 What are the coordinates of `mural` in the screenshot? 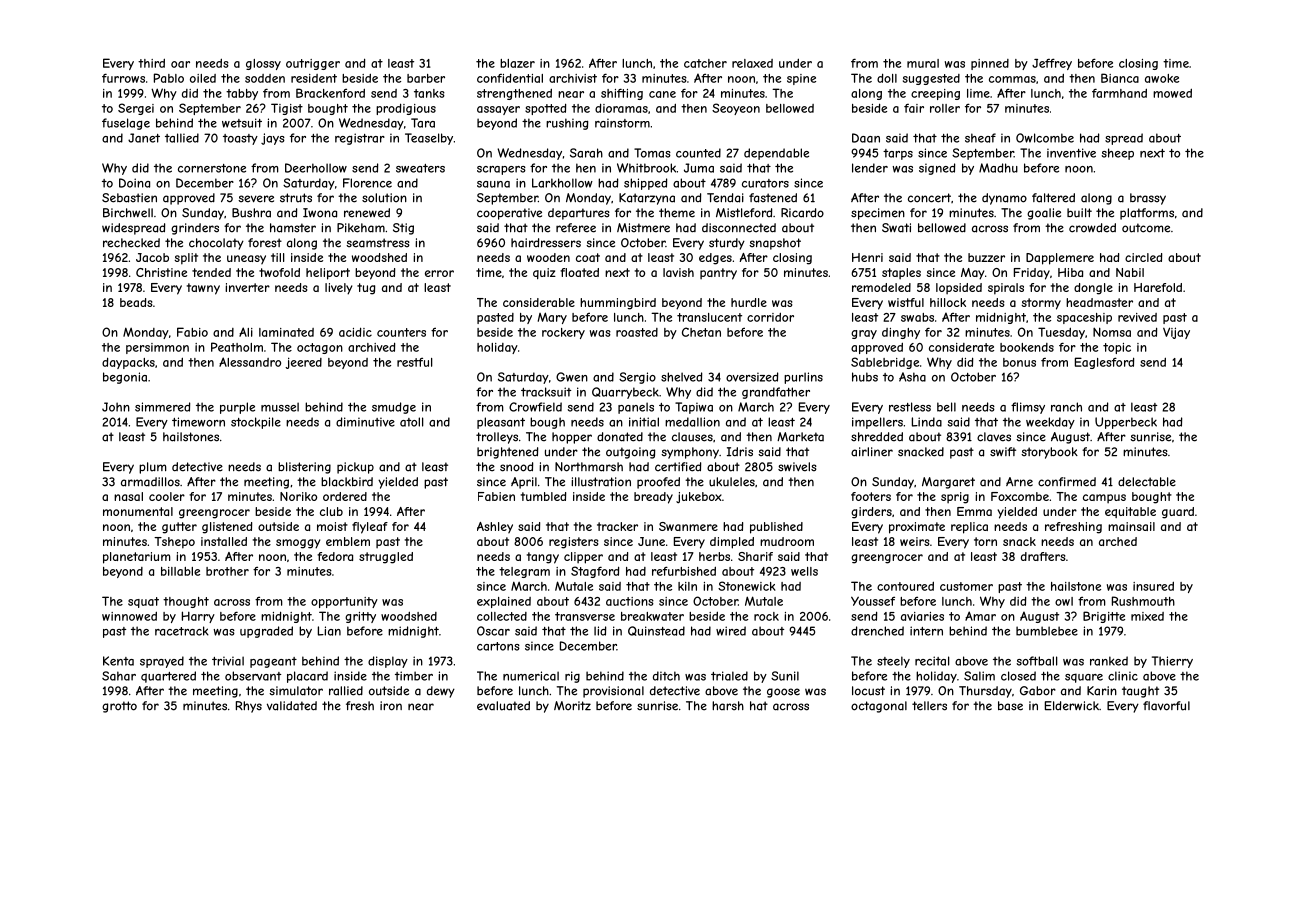 It's located at (923, 63).
